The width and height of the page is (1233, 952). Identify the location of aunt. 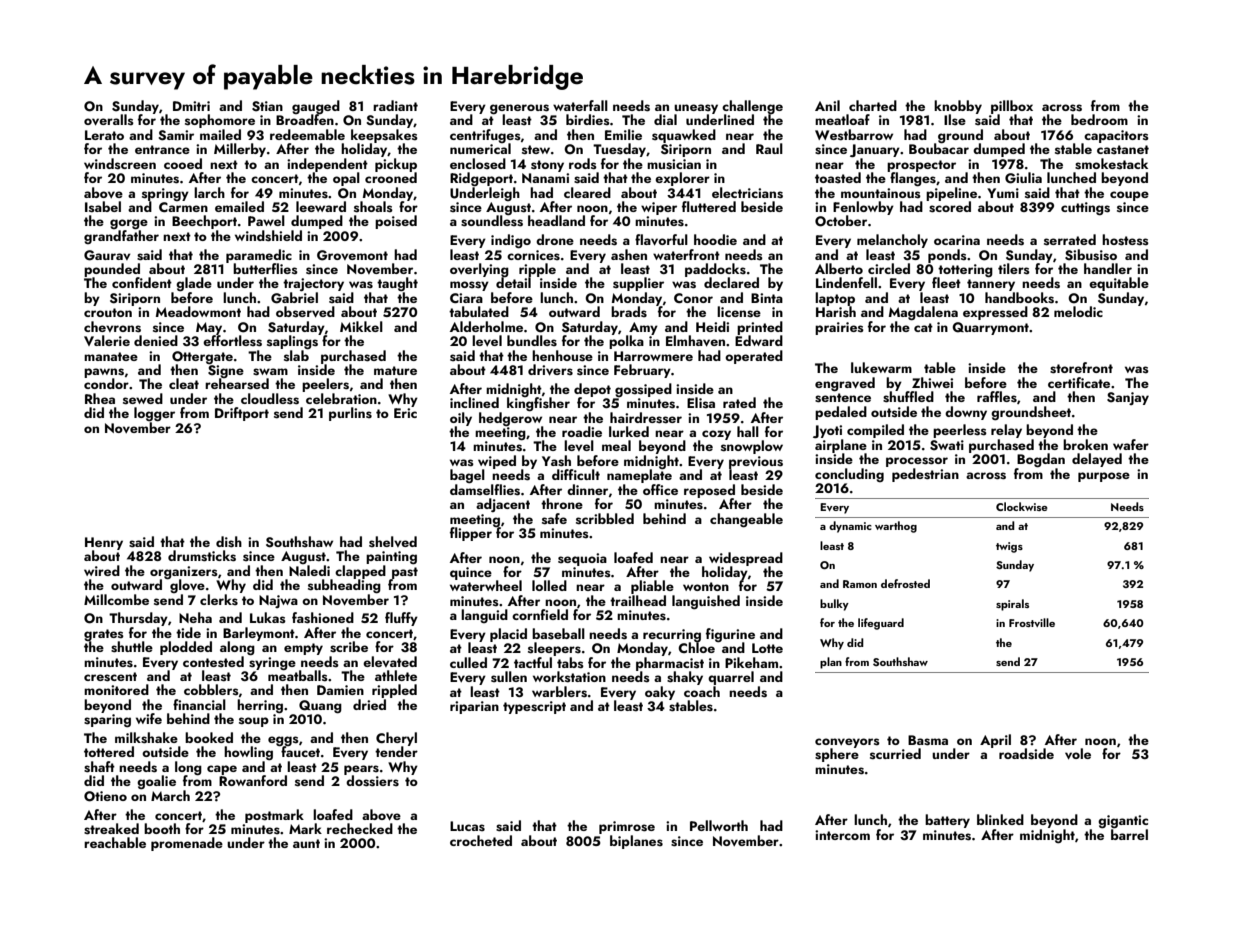
(306, 843).
